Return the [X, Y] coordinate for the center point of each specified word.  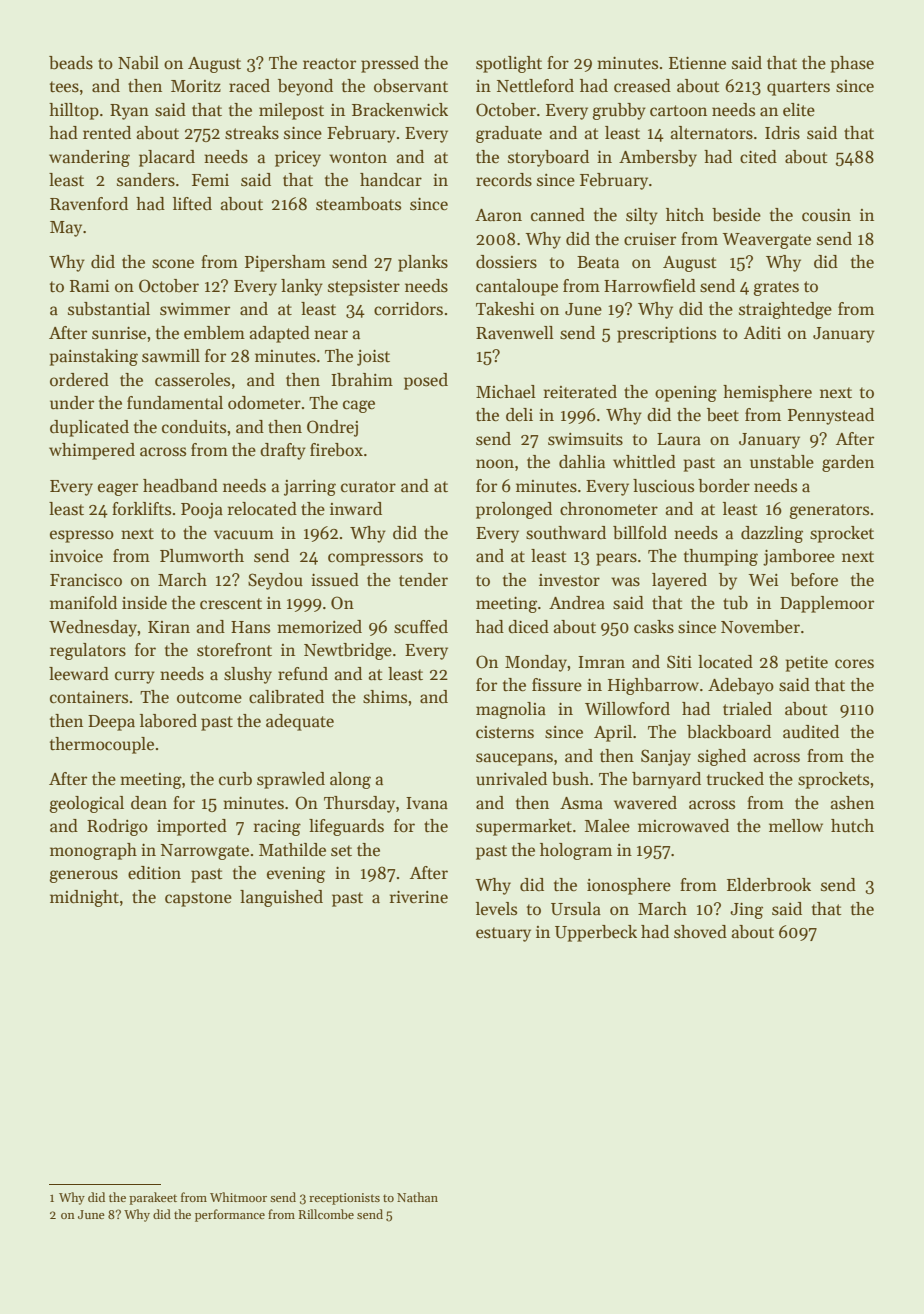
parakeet [153, 1198]
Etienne [697, 63]
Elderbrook [769, 885]
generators [829, 511]
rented [107, 133]
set [341, 851]
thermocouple [102, 745]
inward [356, 509]
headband [180, 486]
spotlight [509, 64]
